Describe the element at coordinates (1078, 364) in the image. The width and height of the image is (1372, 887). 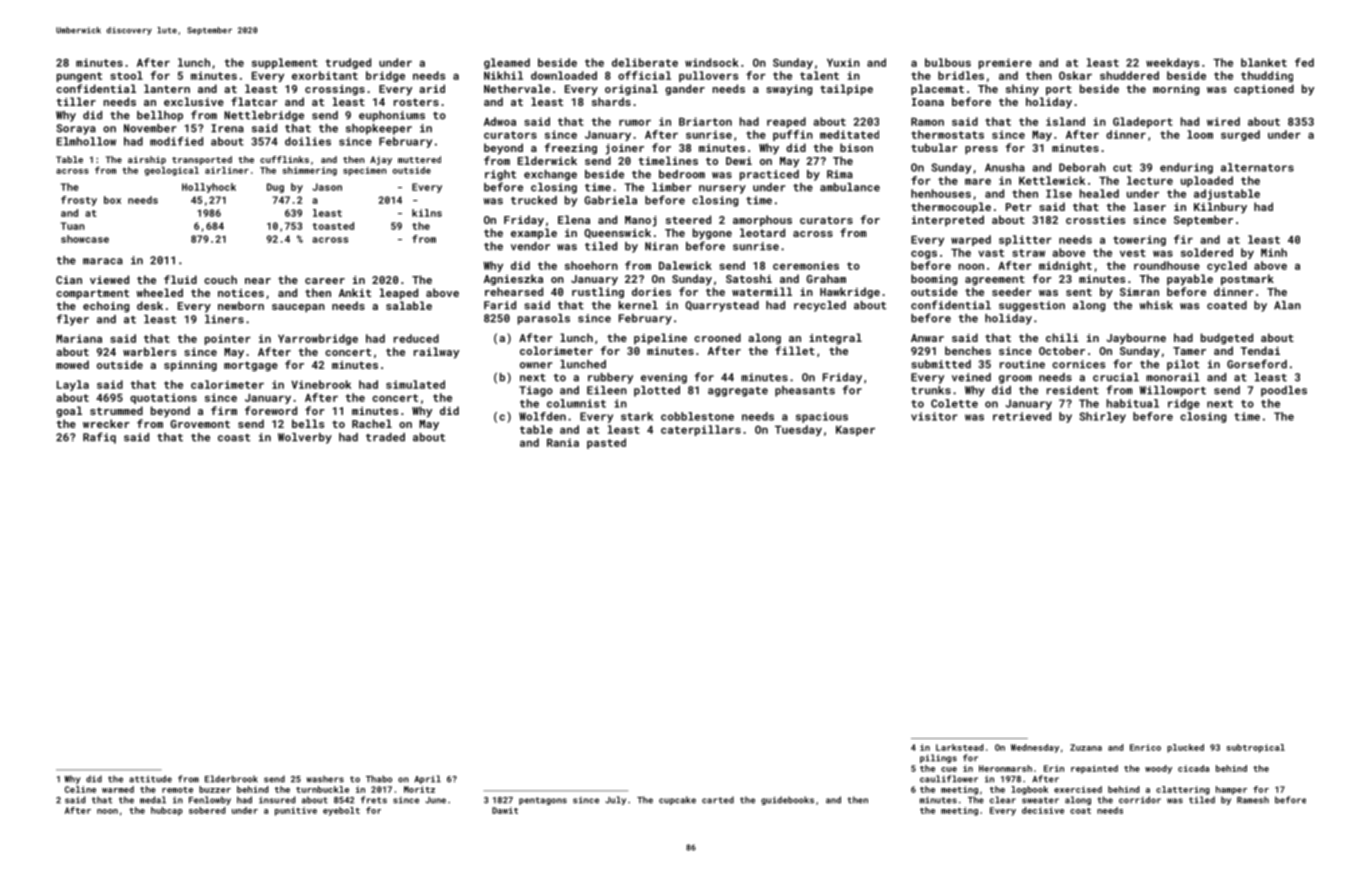
I see `cornices` at that location.
